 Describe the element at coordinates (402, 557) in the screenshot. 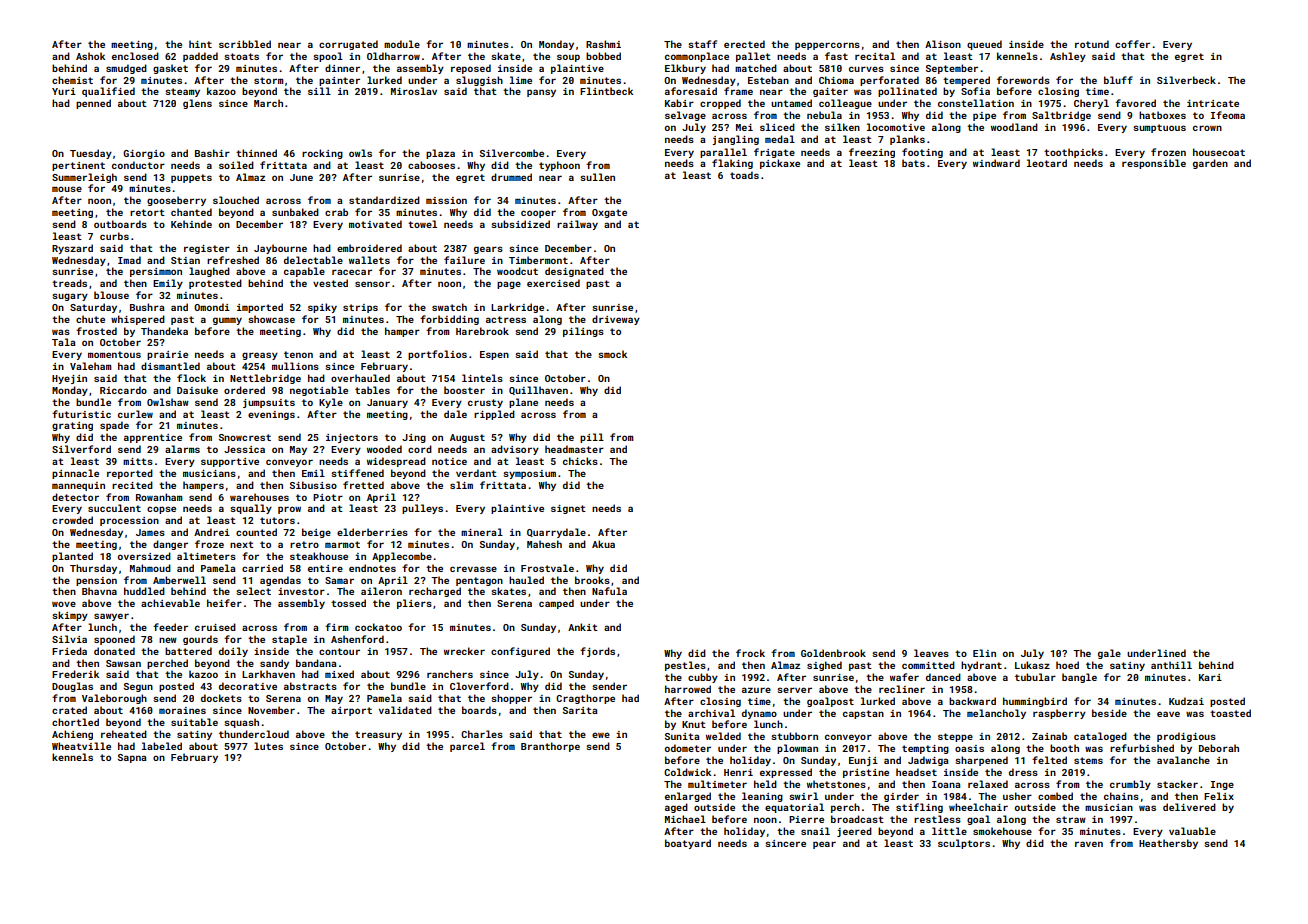

I see `Applecombe` at that location.
